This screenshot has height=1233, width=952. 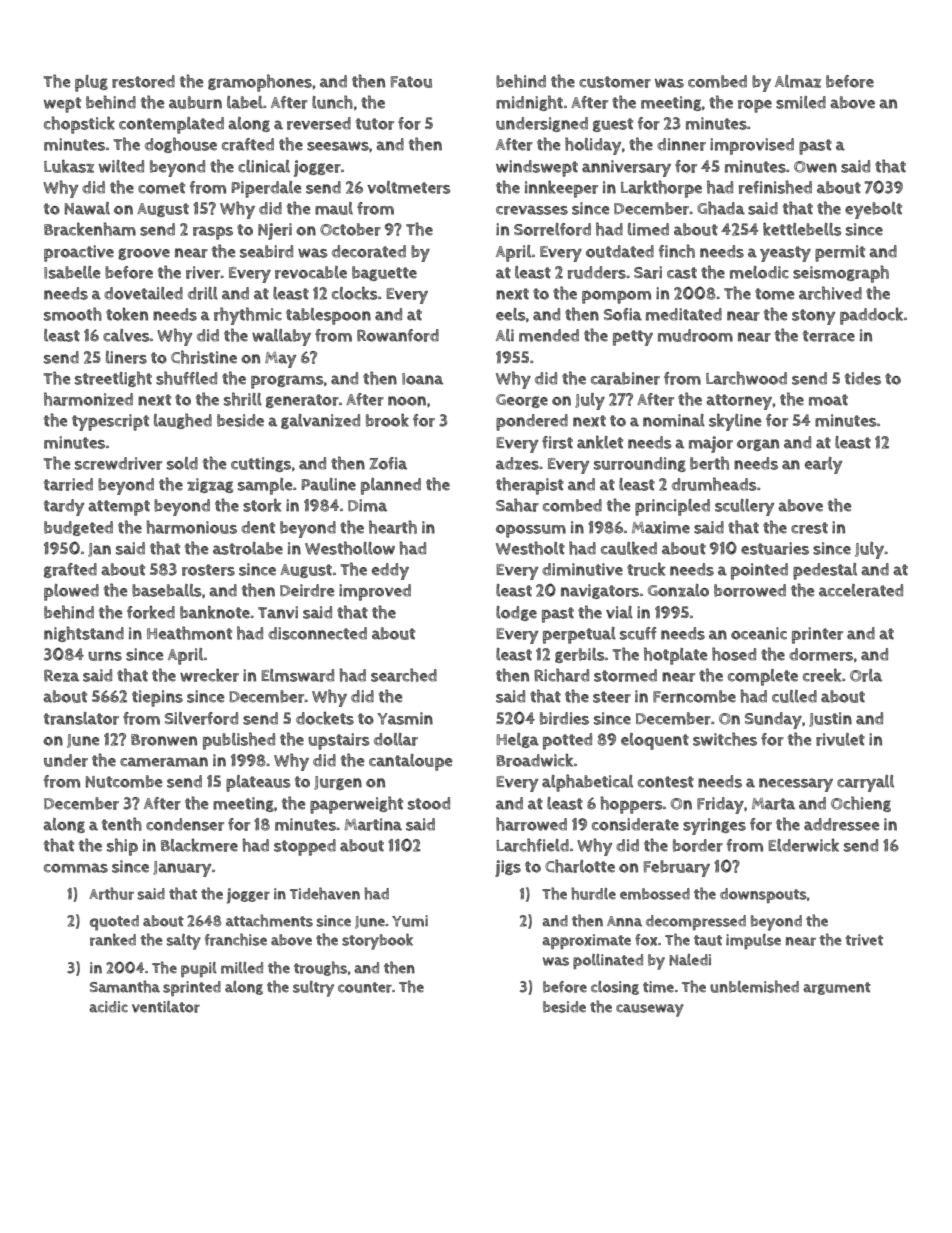 I want to click on Almaz, so click(x=798, y=81).
